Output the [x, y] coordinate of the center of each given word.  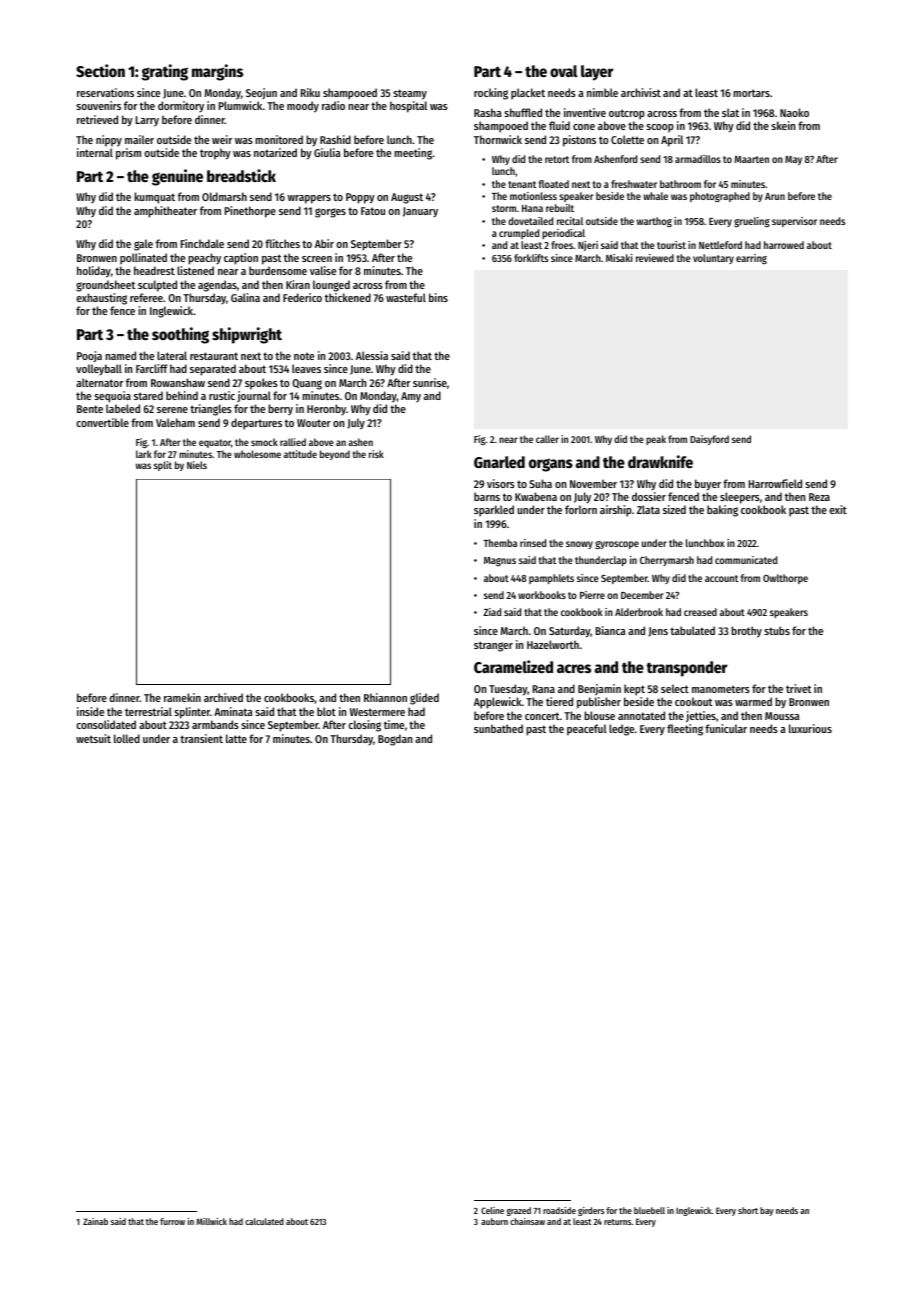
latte [236, 738]
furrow [172, 1221]
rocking [491, 94]
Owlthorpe [785, 579]
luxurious [810, 728]
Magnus [500, 561]
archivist [641, 92]
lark [144, 454]
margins [217, 72]
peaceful [587, 730]
